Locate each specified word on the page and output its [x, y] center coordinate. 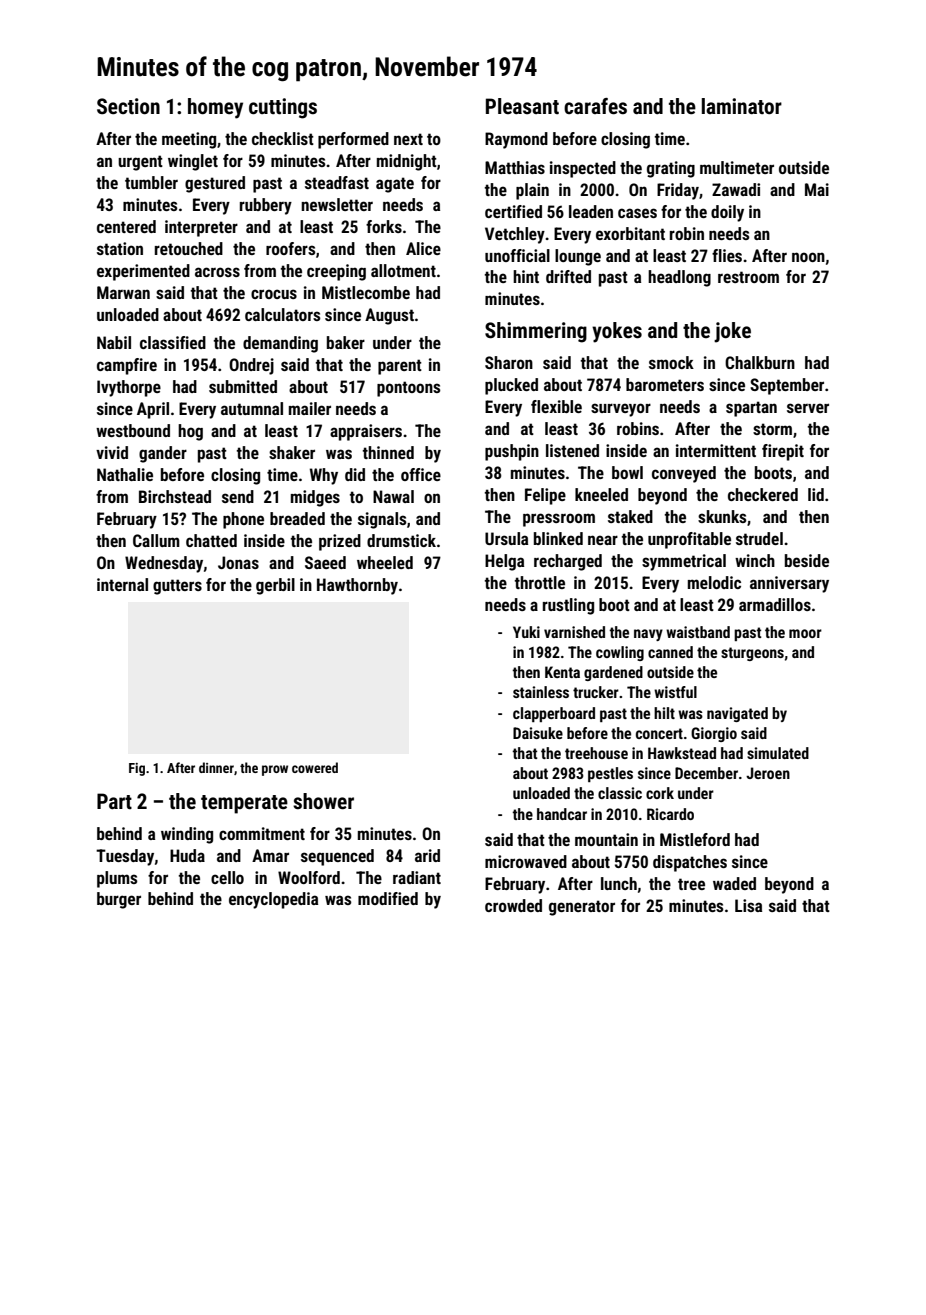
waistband [698, 632]
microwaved [526, 861]
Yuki [526, 632]
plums [117, 879]
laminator [742, 106]
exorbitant [630, 233]
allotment [403, 270]
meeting [189, 140]
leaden [591, 211]
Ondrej [251, 366]
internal [122, 584]
